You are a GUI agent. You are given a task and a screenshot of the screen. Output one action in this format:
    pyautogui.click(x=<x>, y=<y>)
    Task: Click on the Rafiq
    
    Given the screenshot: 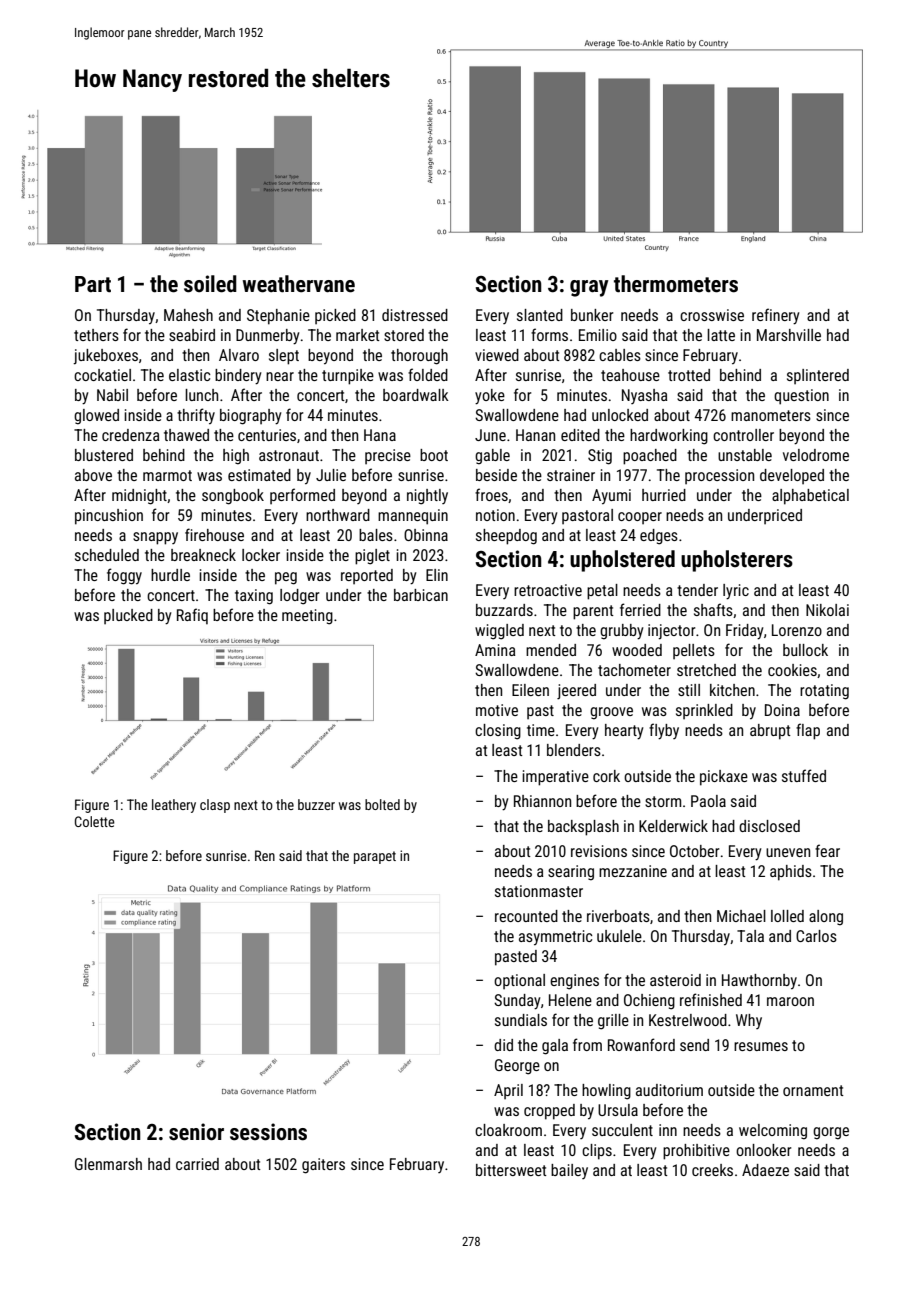 What is the action you would take?
    pyautogui.click(x=192, y=616)
